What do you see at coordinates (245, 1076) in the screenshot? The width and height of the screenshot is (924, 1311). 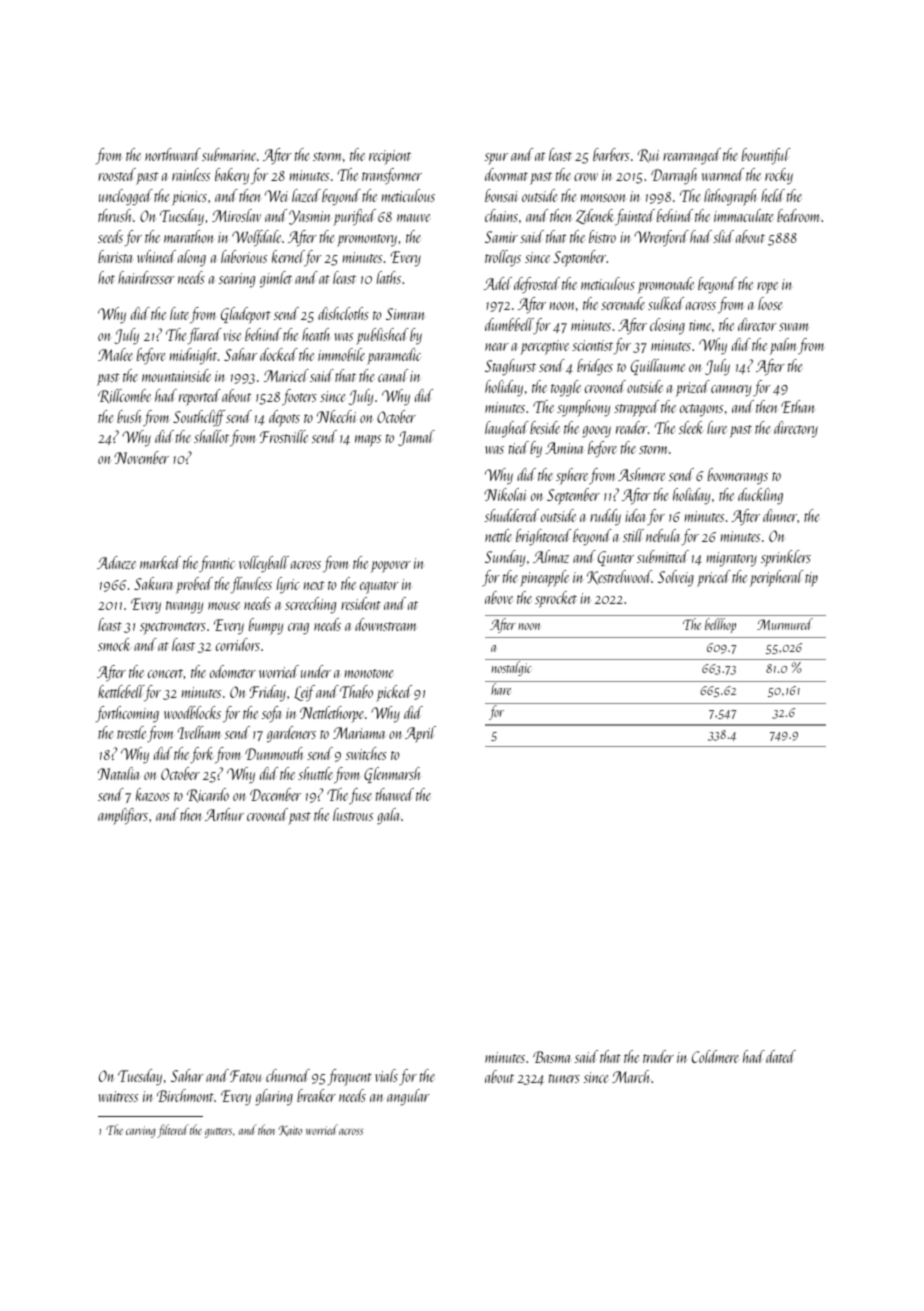 I see `Fatou` at bounding box center [245, 1076].
